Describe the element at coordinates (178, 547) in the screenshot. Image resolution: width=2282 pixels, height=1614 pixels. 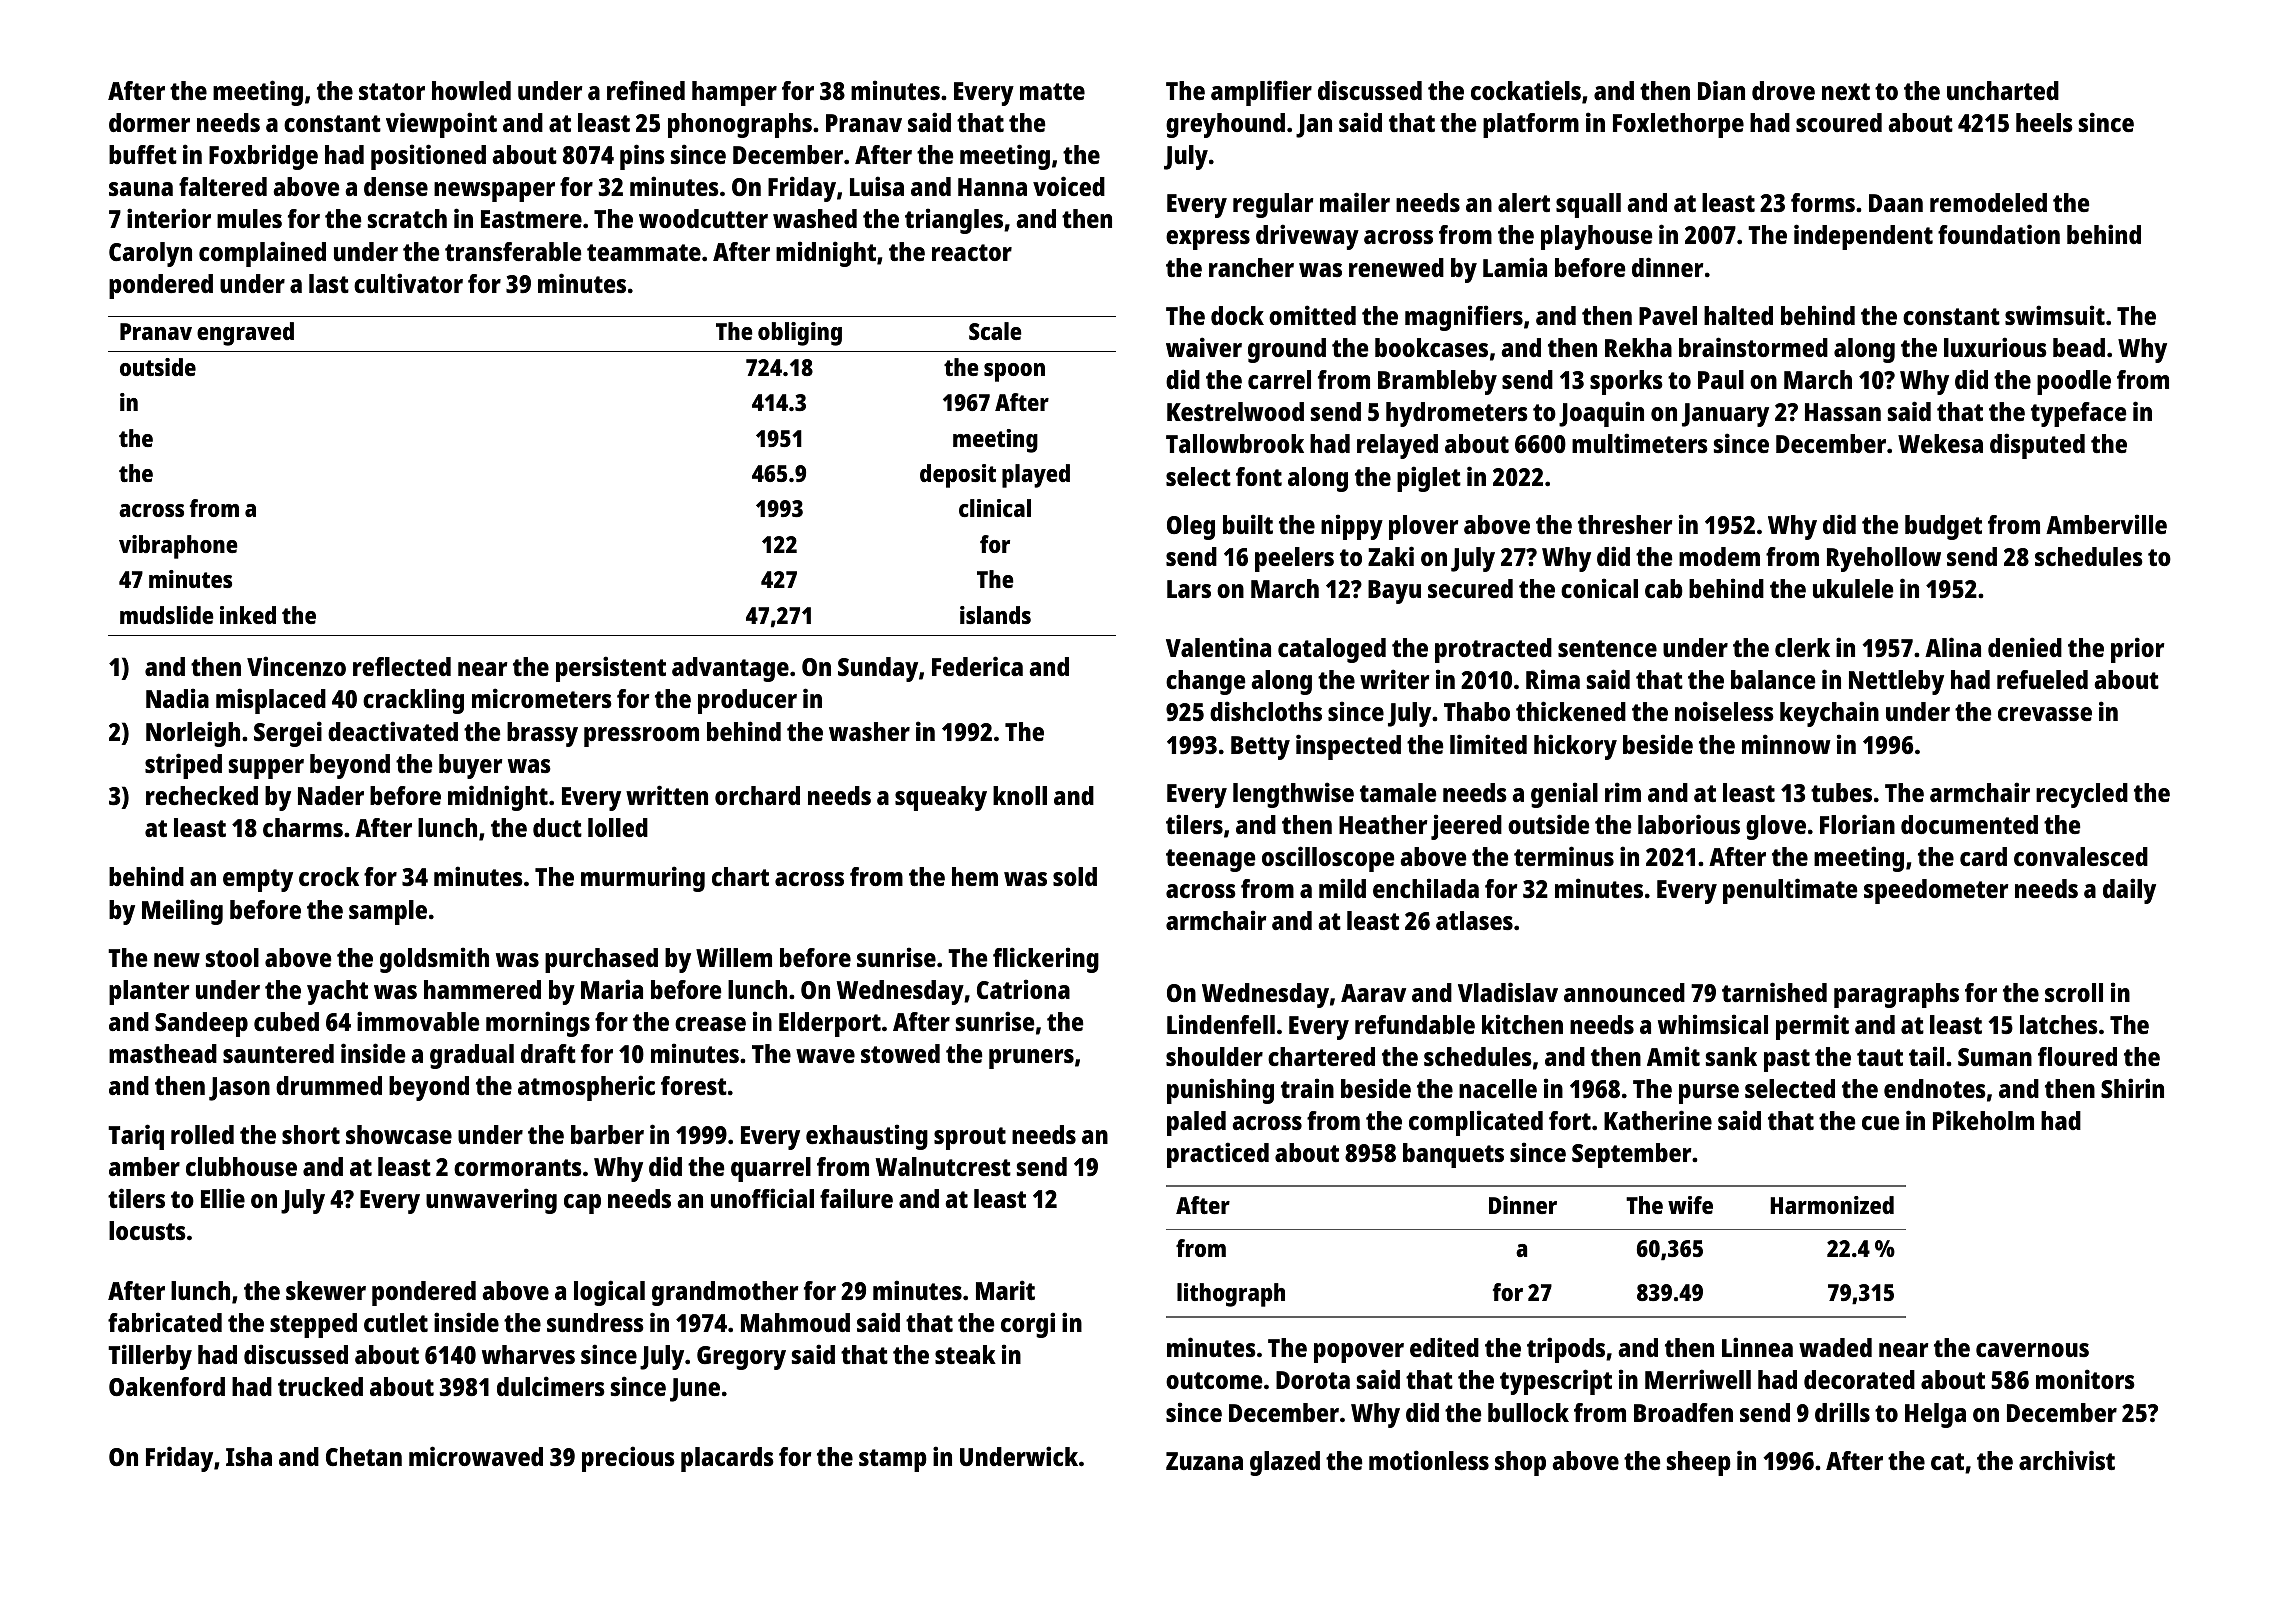
I see `vibraphone` at that location.
